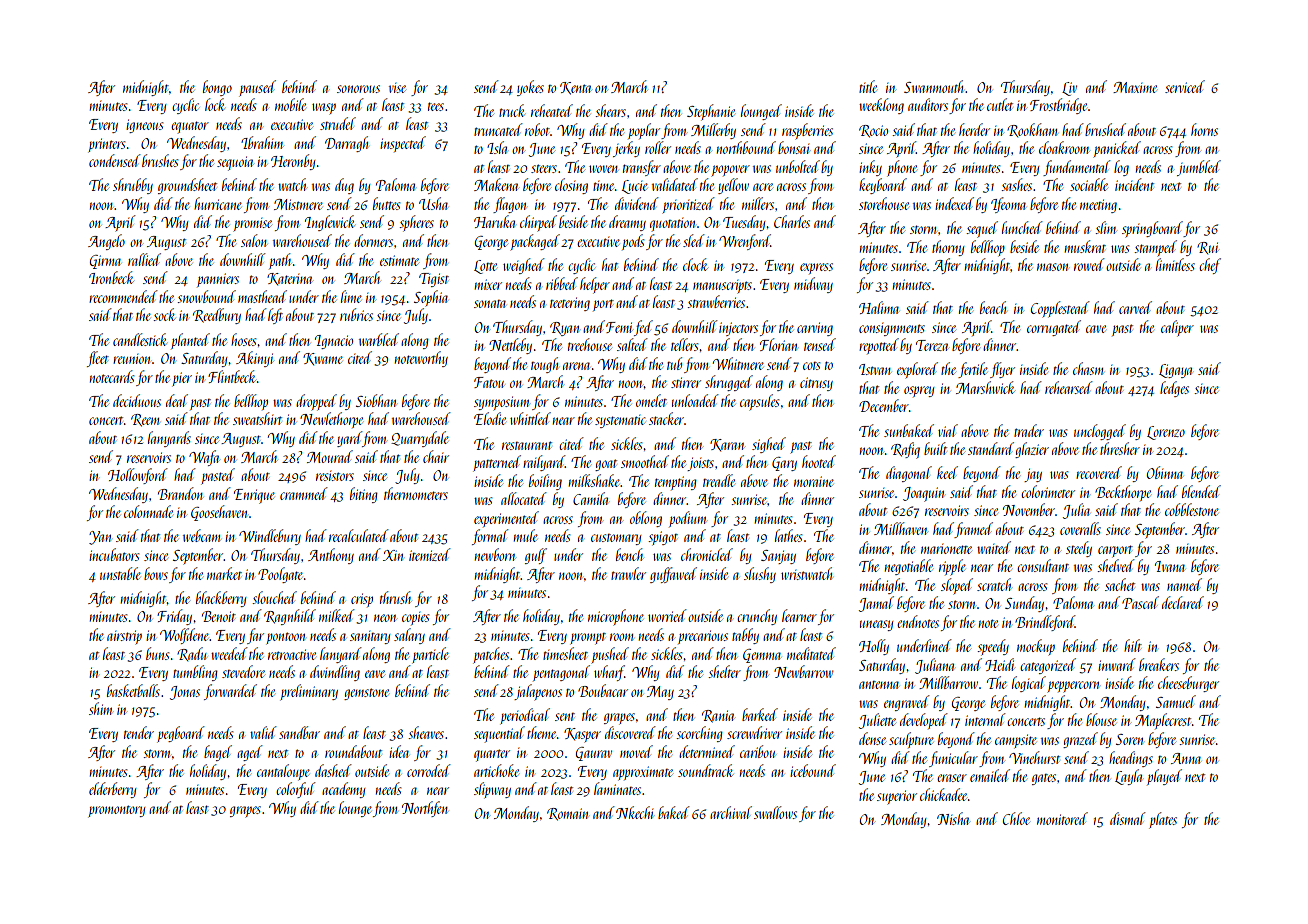 The height and width of the screenshot is (924, 1308). Describe the element at coordinates (190, 341) in the screenshot. I see `planted` at that location.
